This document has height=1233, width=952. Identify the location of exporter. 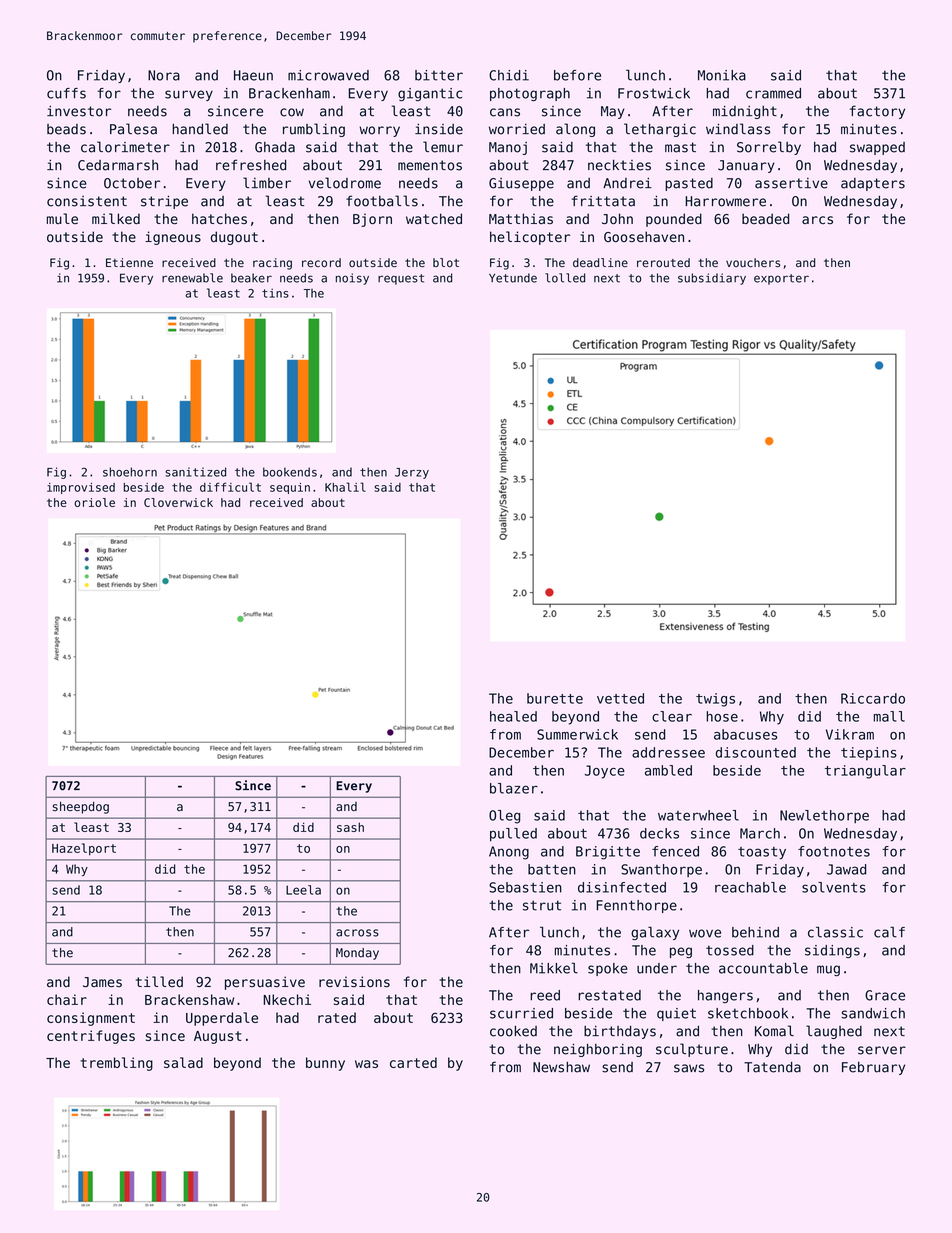
(781, 279).
